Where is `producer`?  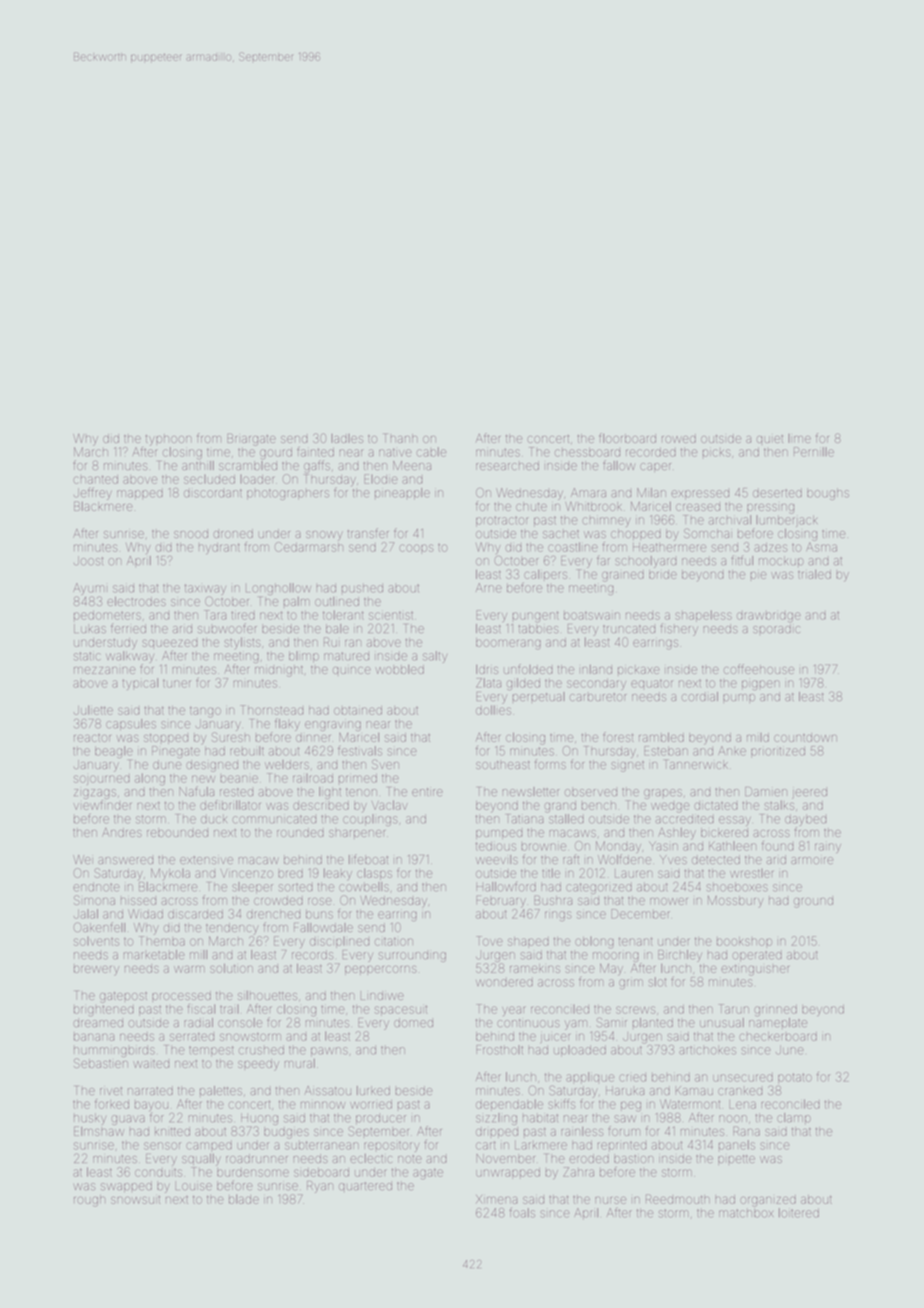
producer is located at coordinates (381, 1119).
